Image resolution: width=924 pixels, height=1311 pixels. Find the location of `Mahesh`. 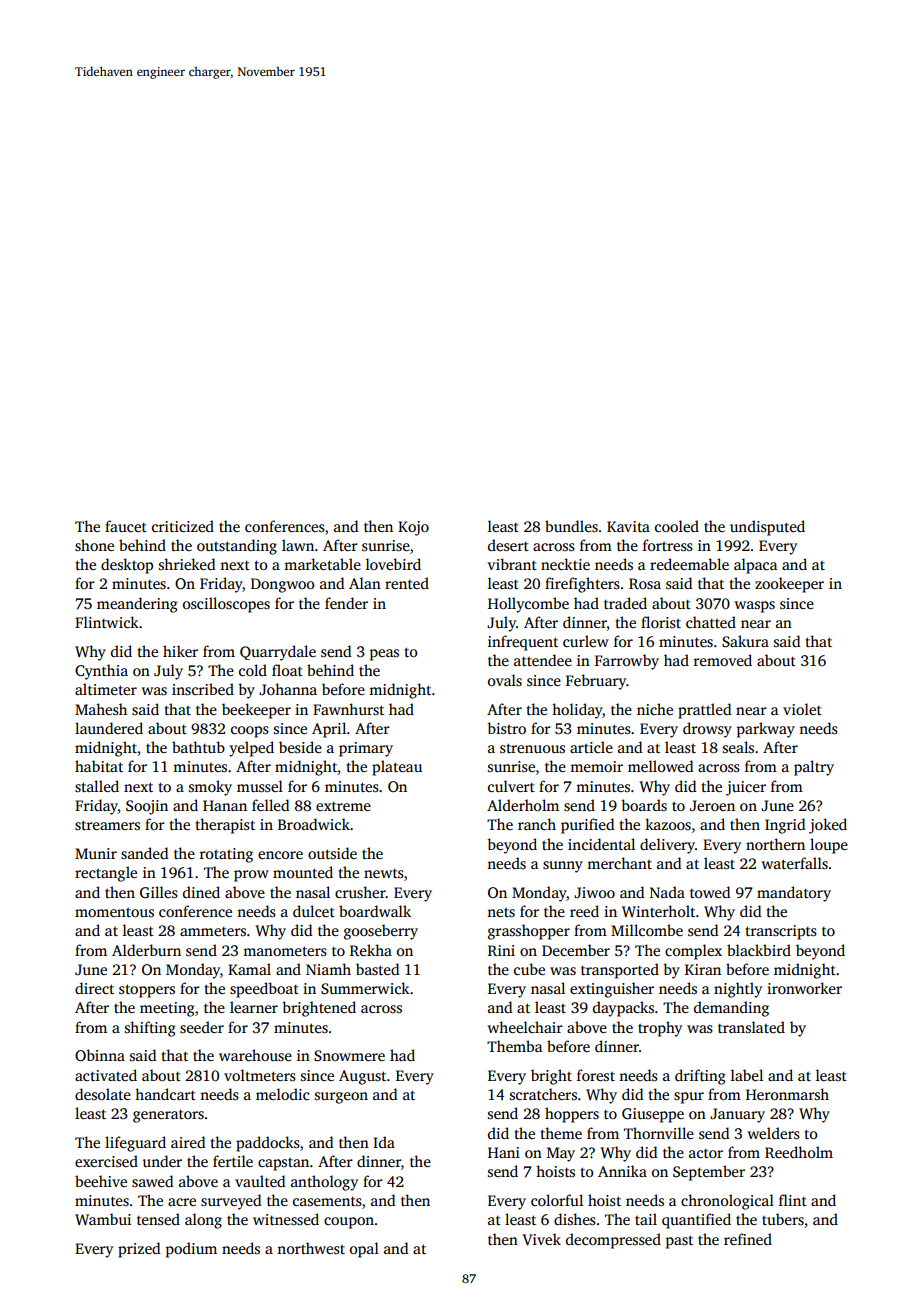

Mahesh is located at coordinates (101, 709).
